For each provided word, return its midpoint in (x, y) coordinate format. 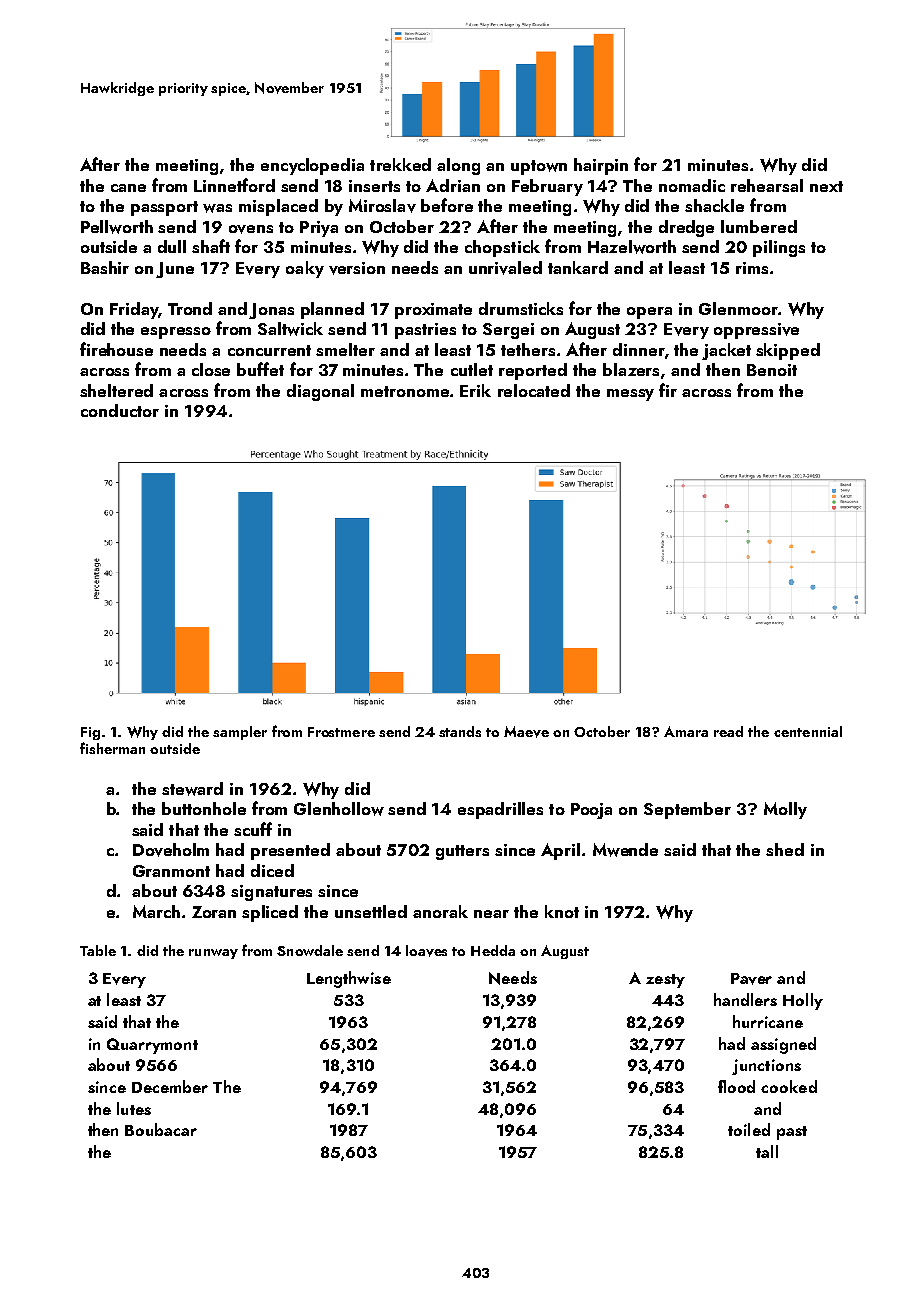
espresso (176, 333)
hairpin (601, 166)
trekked (400, 164)
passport (164, 208)
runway (213, 954)
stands (460, 731)
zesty (665, 981)
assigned (783, 1045)
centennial (808, 731)
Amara (686, 731)
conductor (120, 410)
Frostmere (341, 732)
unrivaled (505, 268)
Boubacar (161, 1129)
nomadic (692, 185)
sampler (240, 733)
